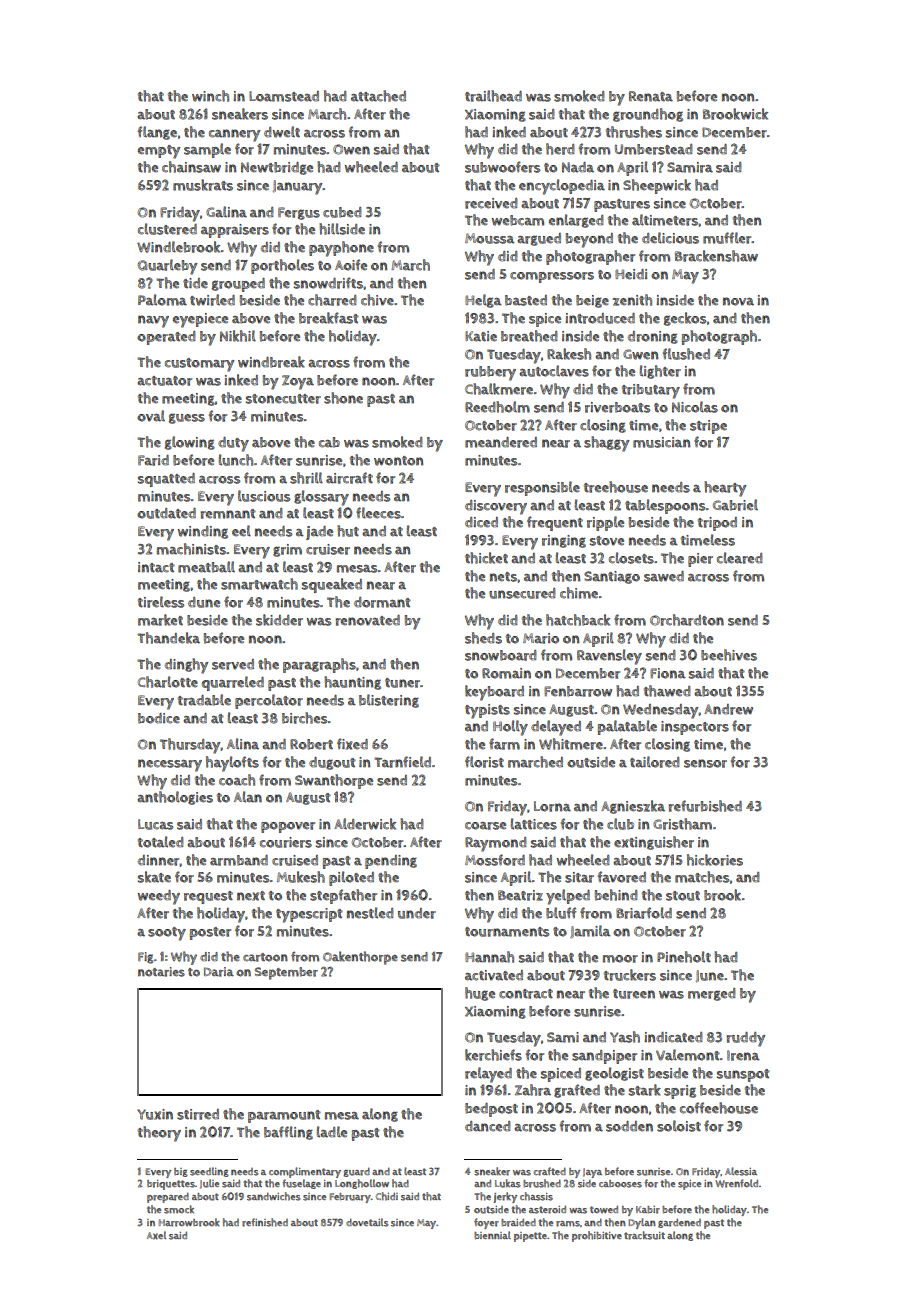  Describe the element at coordinates (156, 1235) in the page. I see `Axel` at that location.
